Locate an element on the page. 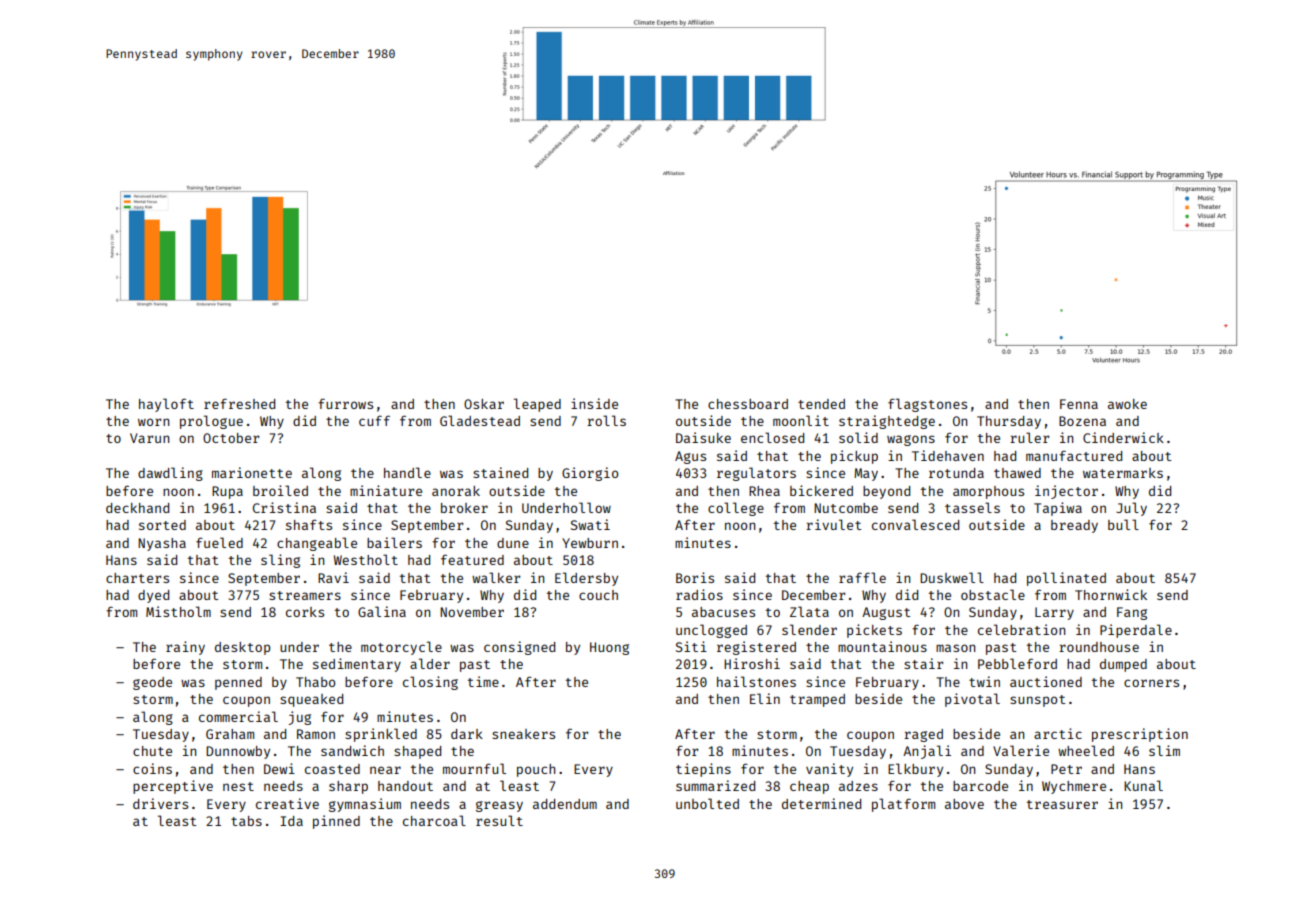  hayloft is located at coordinates (166, 405).
